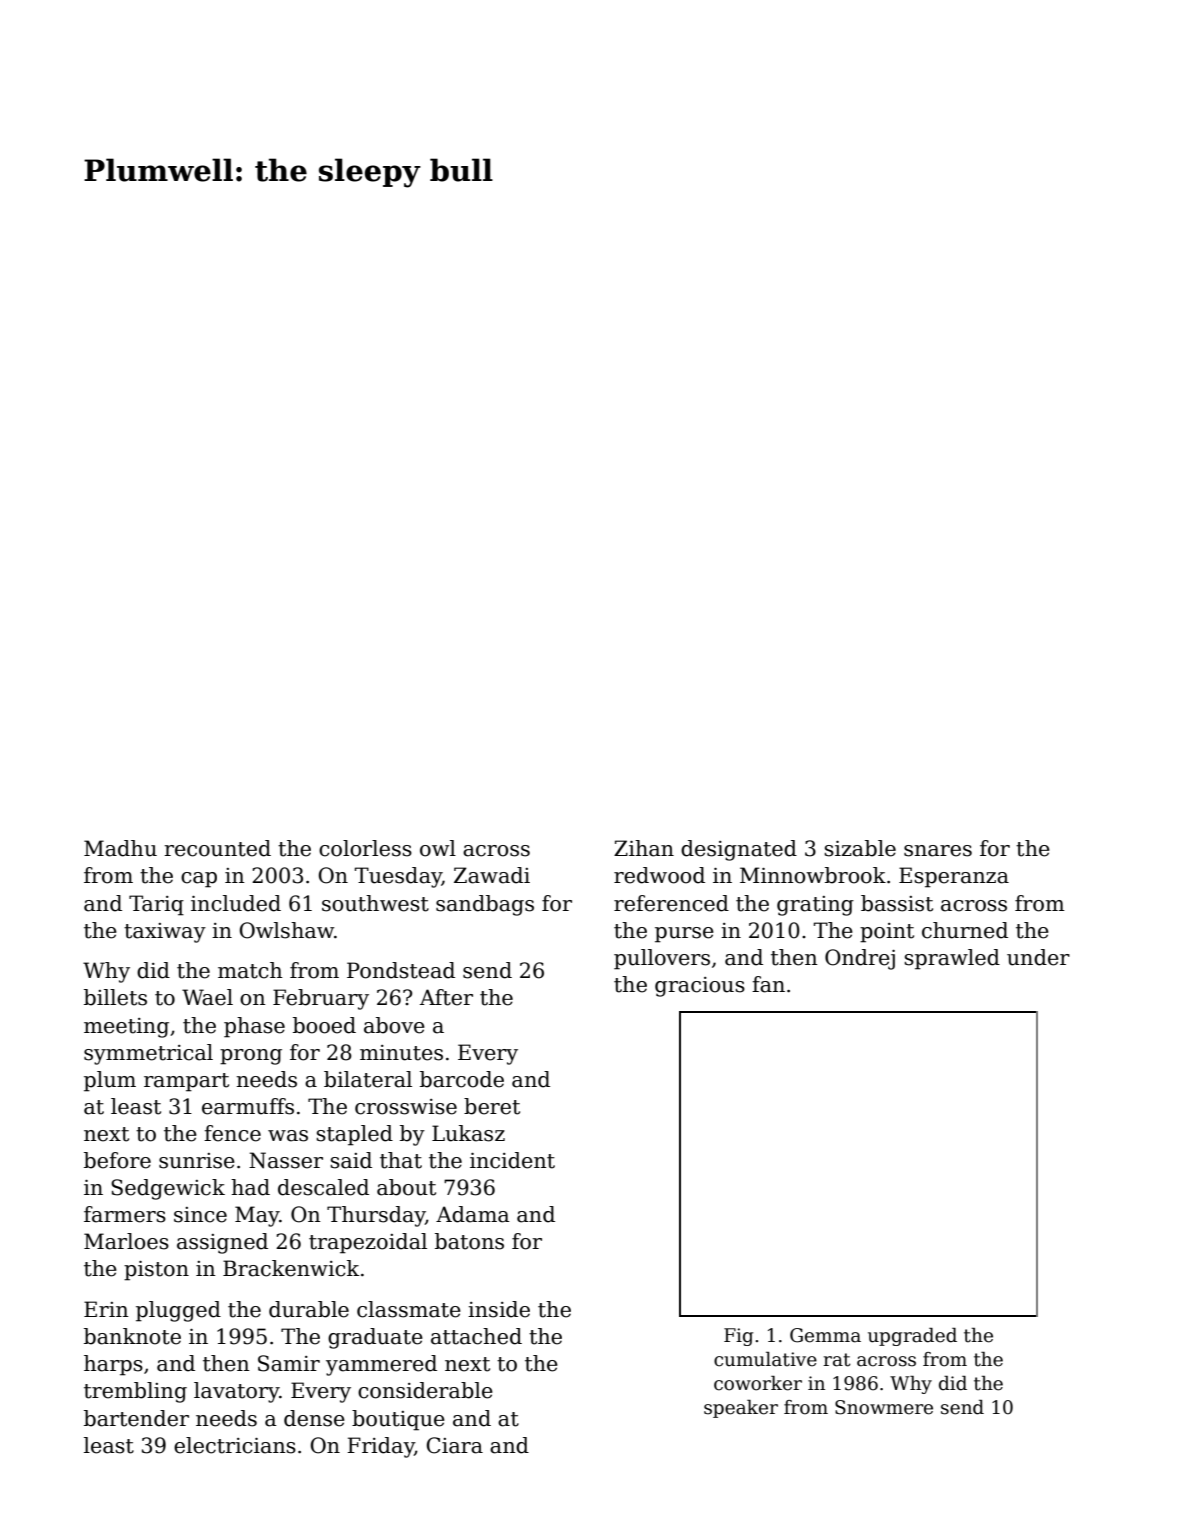 This screenshot has height=1536, width=1187. Describe the element at coordinates (199, 880) in the screenshot. I see `cap` at that location.
